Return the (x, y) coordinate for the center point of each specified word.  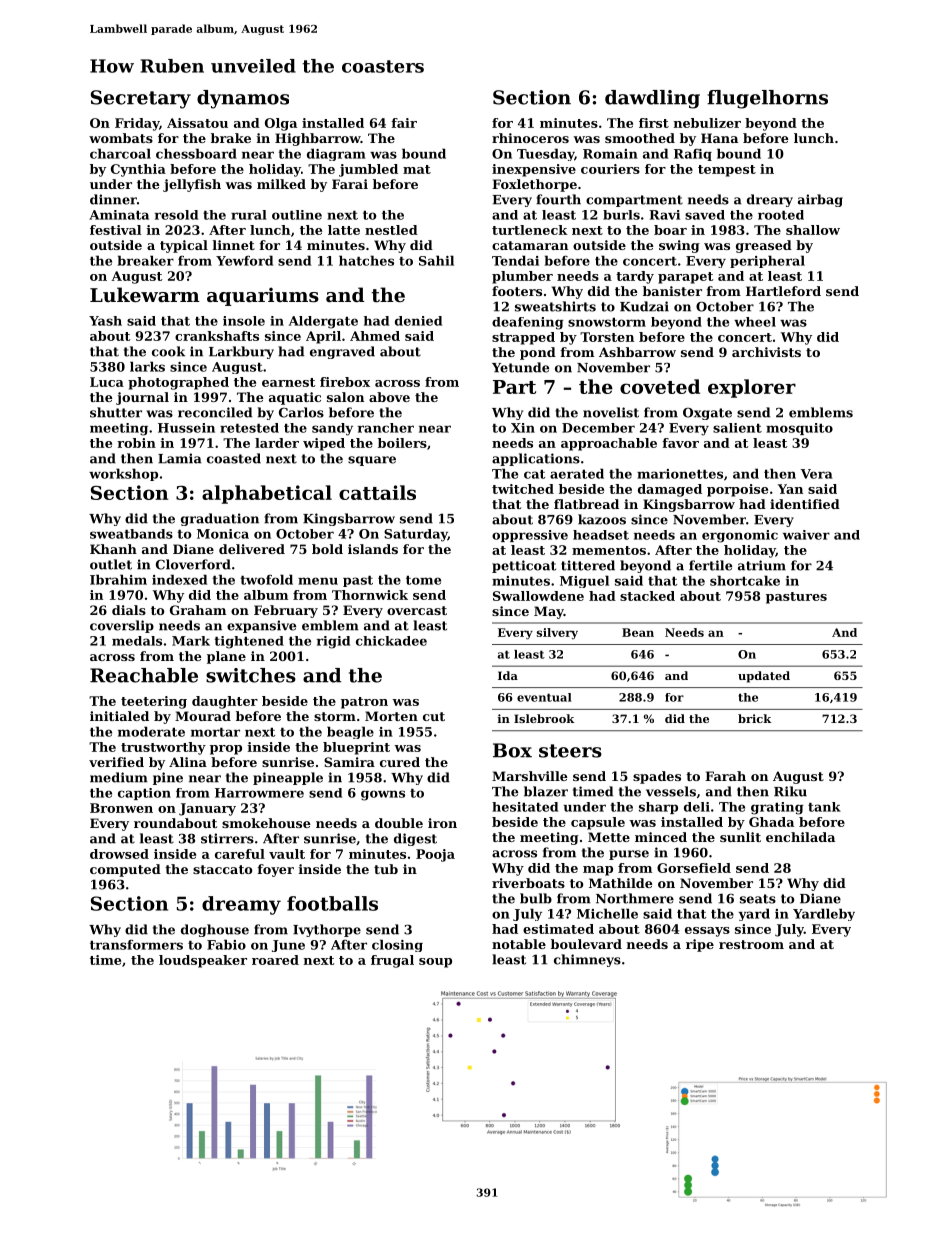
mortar (215, 732)
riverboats (528, 883)
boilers (402, 443)
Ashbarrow (637, 352)
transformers (136, 945)
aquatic (295, 398)
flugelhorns (767, 99)
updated (764, 677)
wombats (121, 138)
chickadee (391, 641)
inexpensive (534, 170)
